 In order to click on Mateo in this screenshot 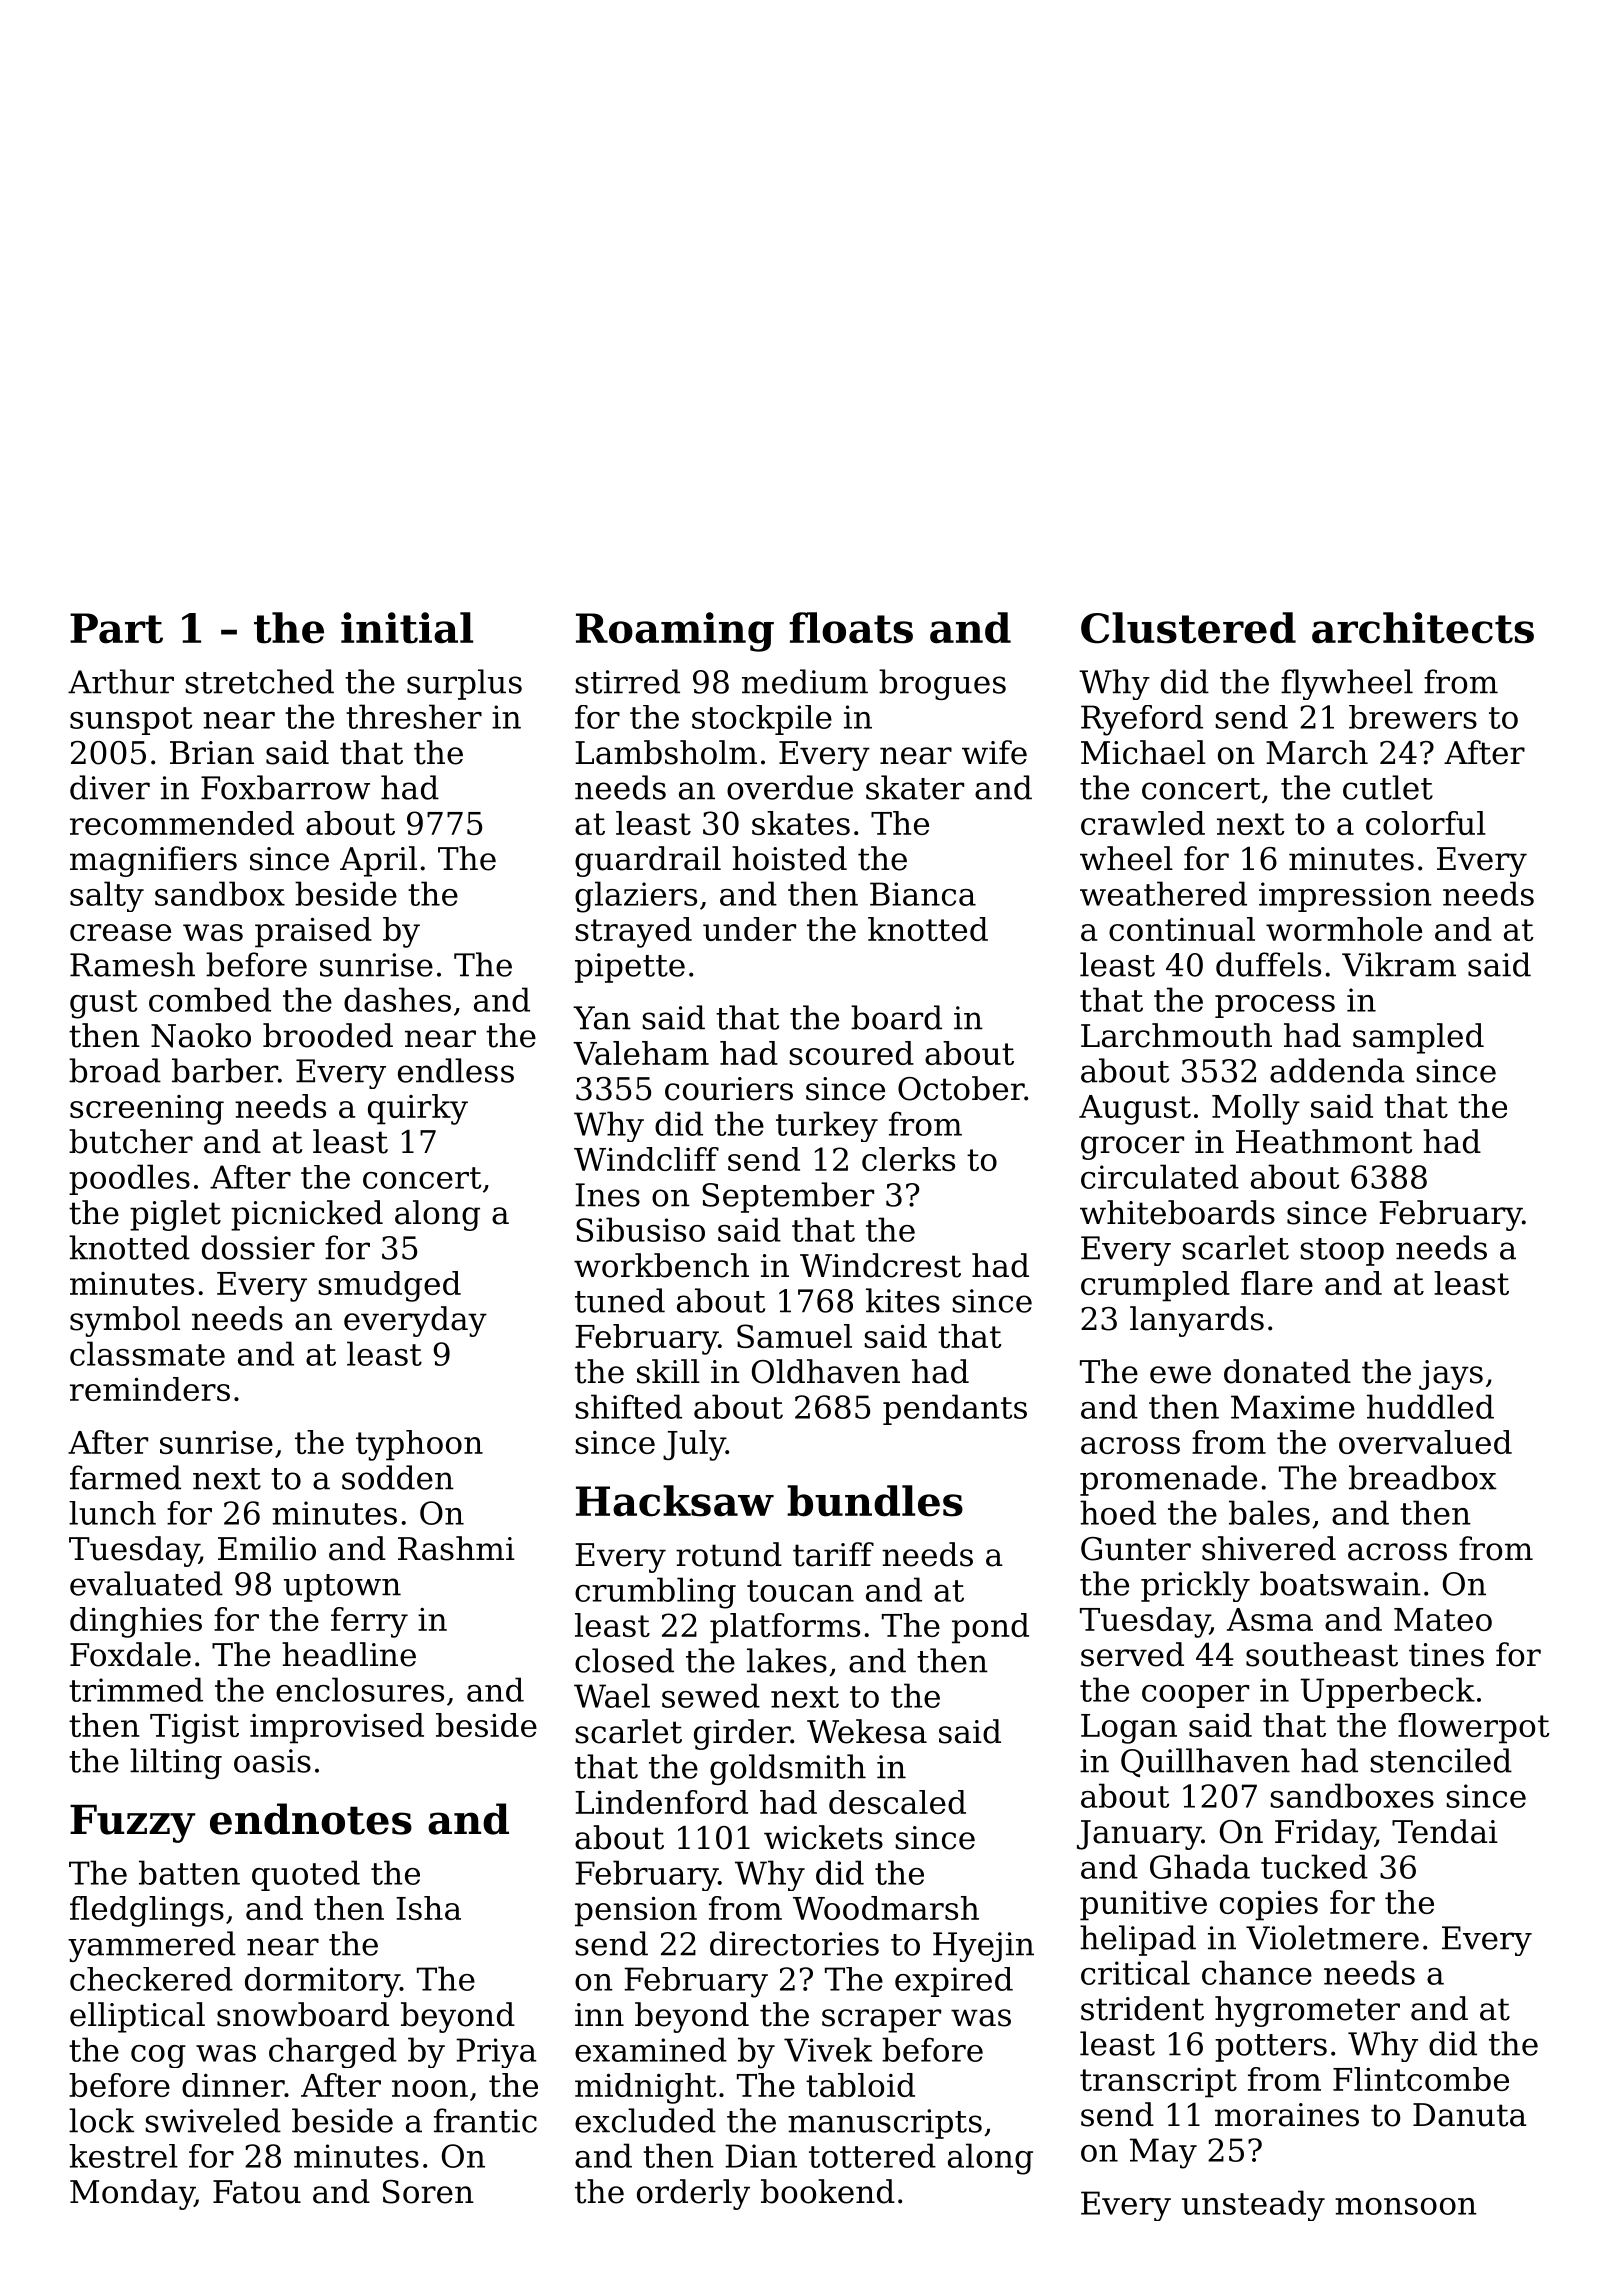, I will do `click(1443, 1619)`.
